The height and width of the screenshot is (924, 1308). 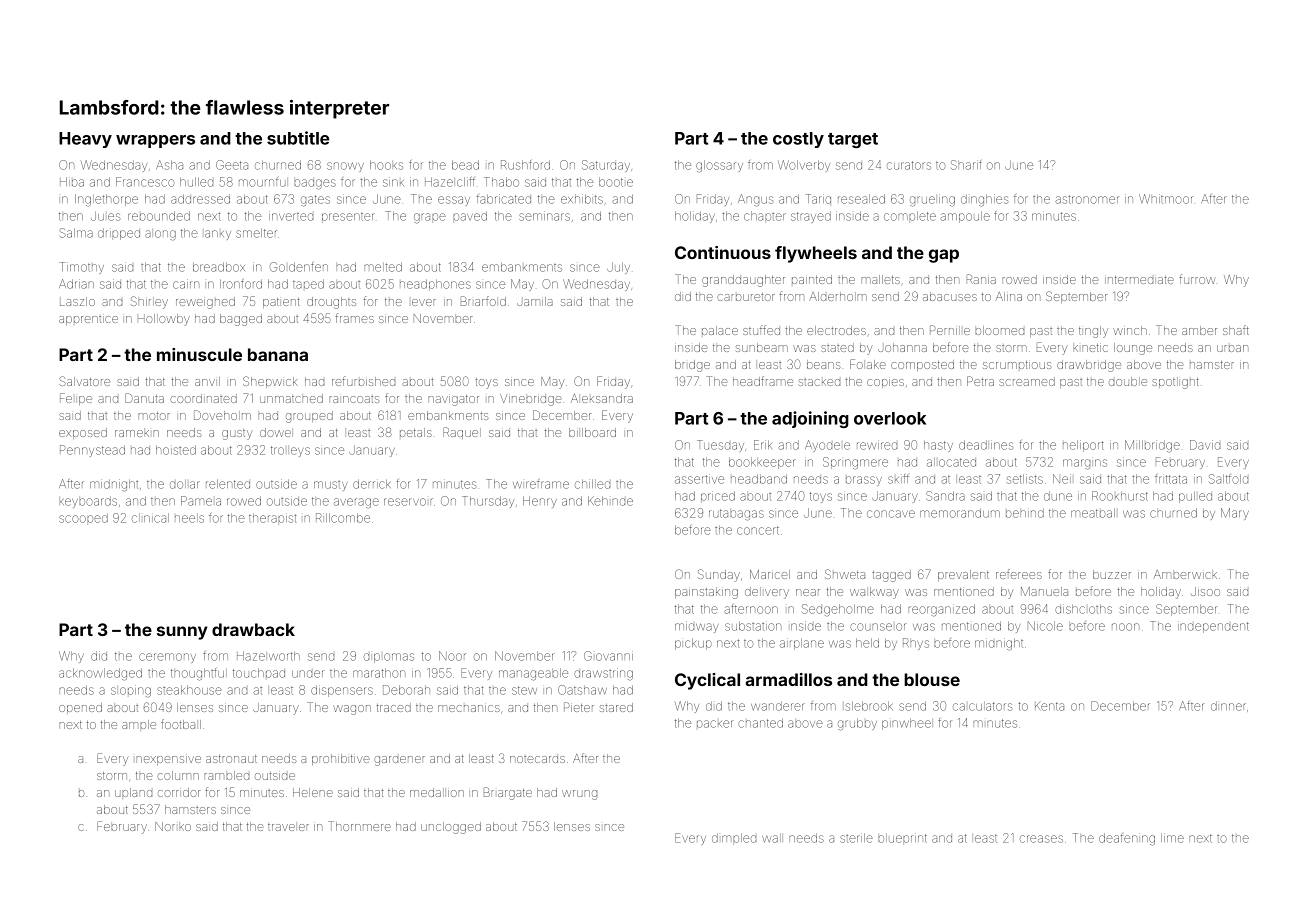 I want to click on concert, so click(x=758, y=530).
